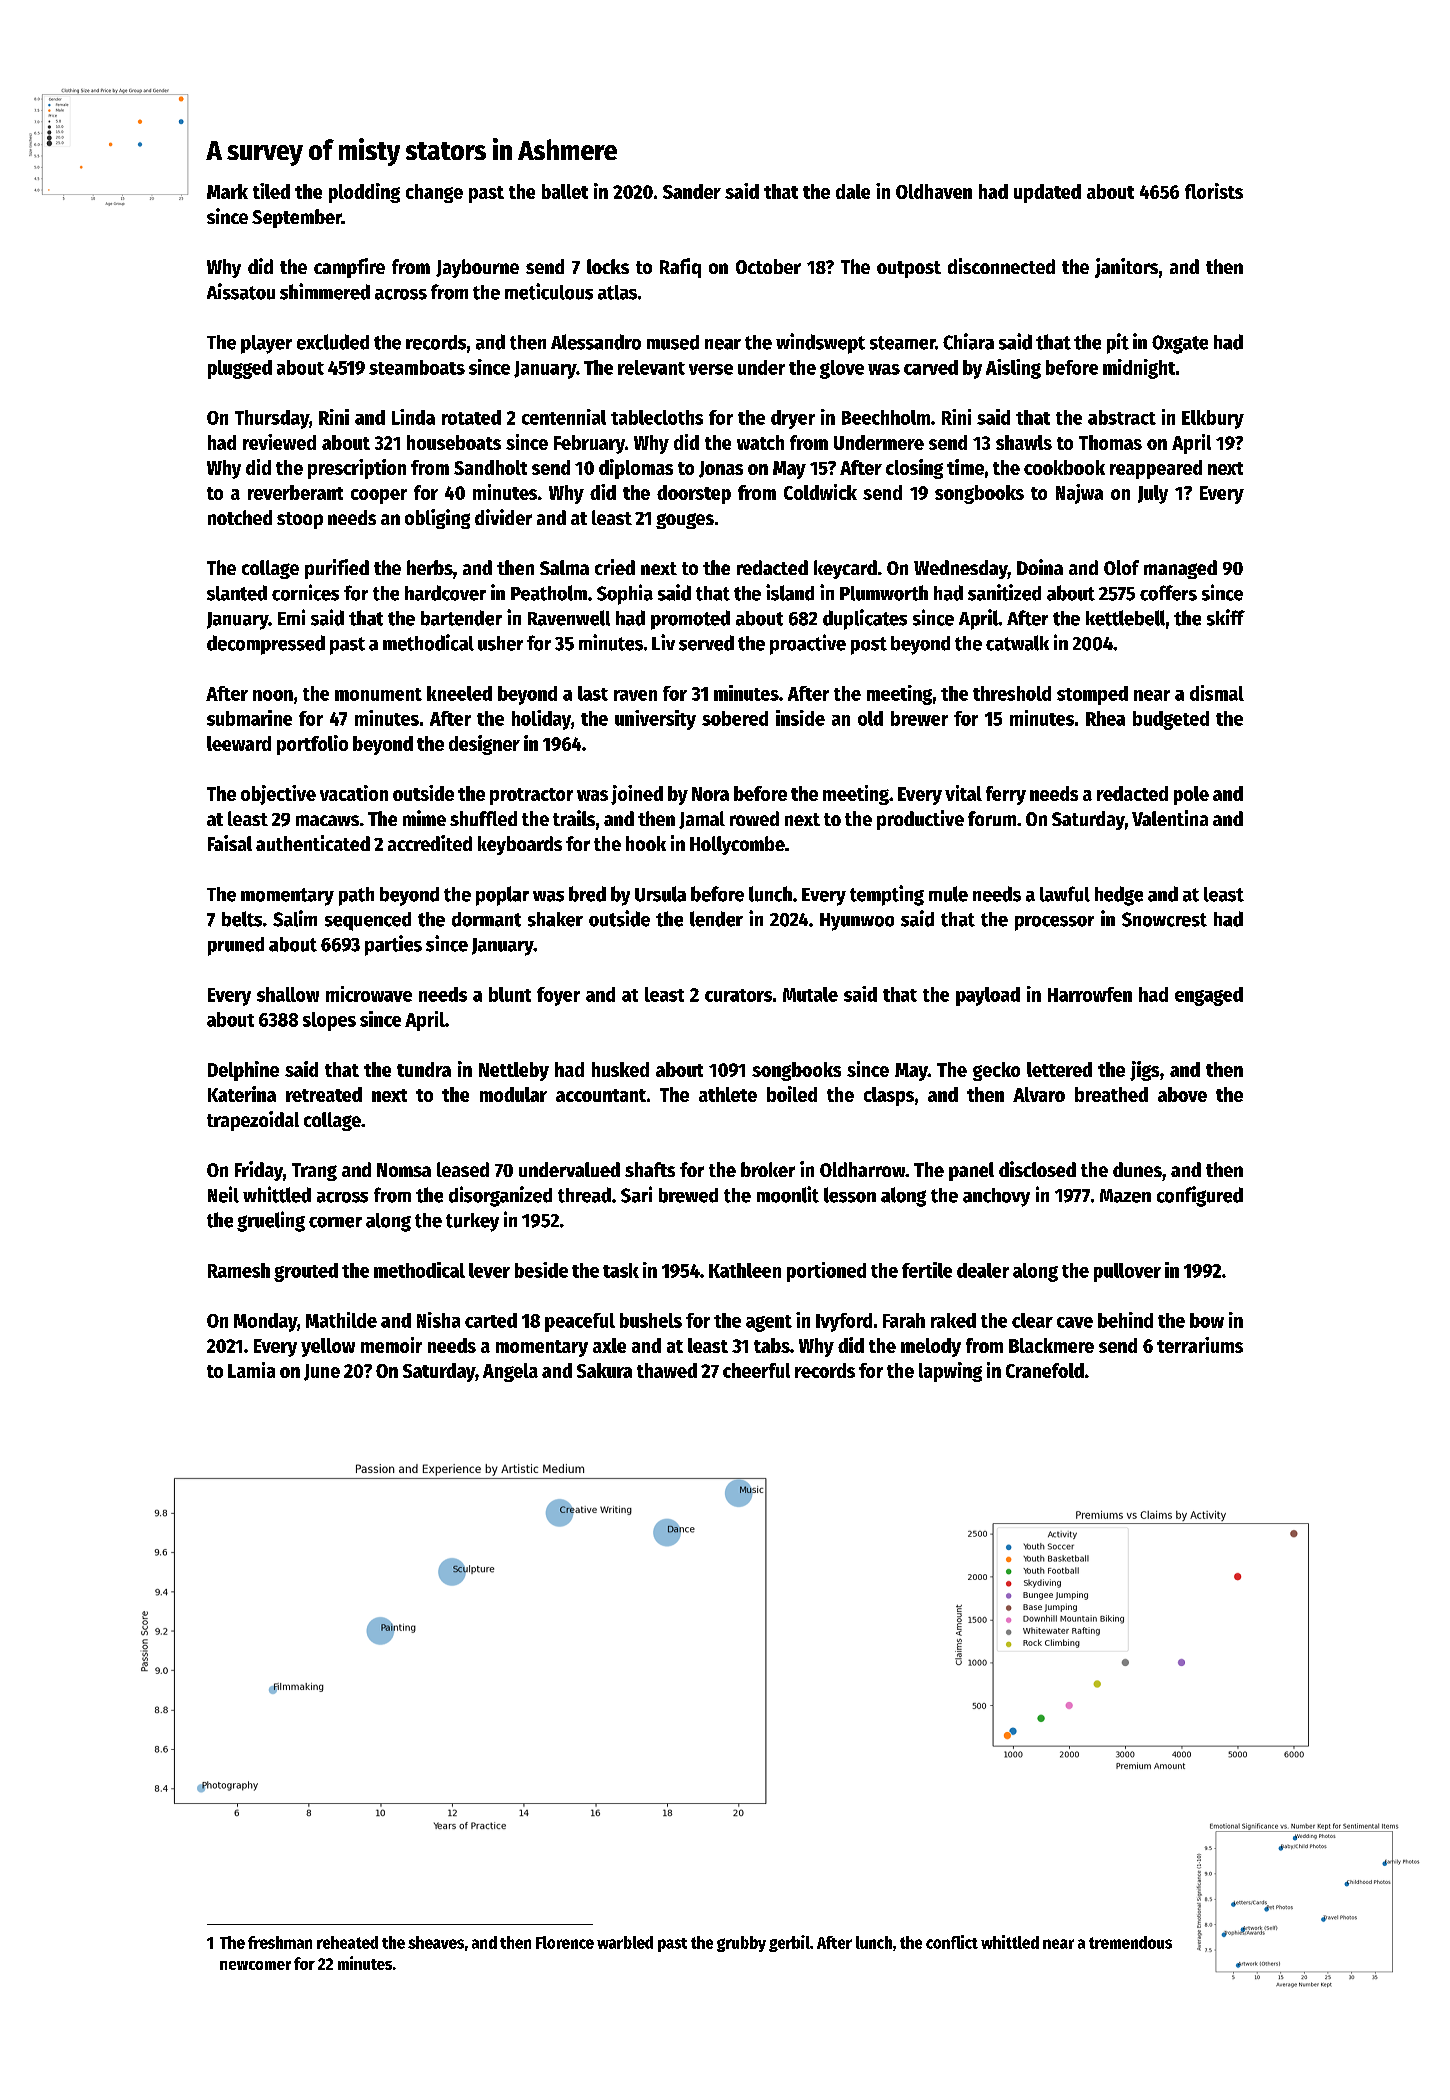 The width and height of the screenshot is (1450, 2100). What do you see at coordinates (996, 1071) in the screenshot?
I see `gecko` at bounding box center [996, 1071].
